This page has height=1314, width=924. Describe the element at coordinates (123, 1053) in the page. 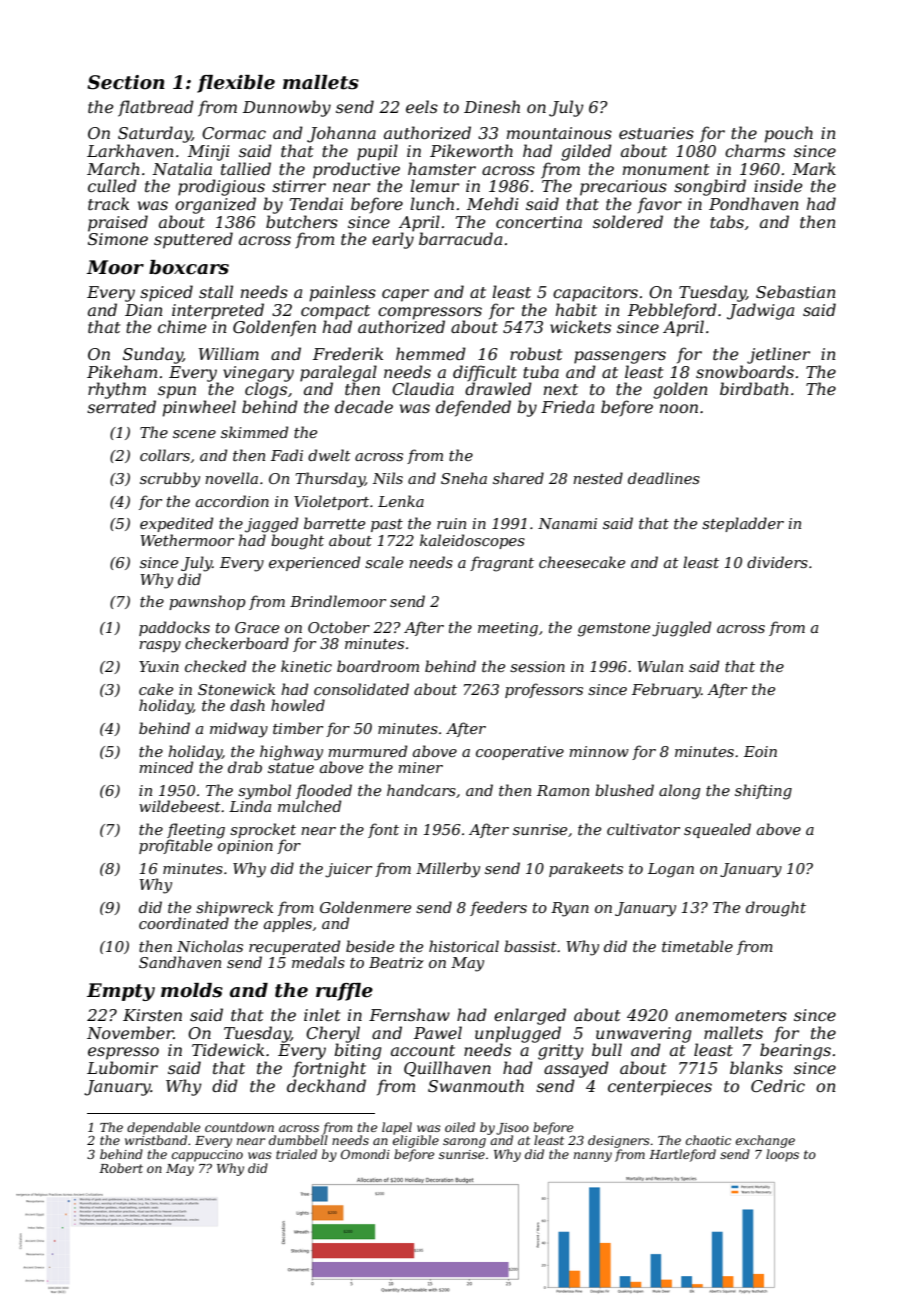

I see `espresso` at that location.
